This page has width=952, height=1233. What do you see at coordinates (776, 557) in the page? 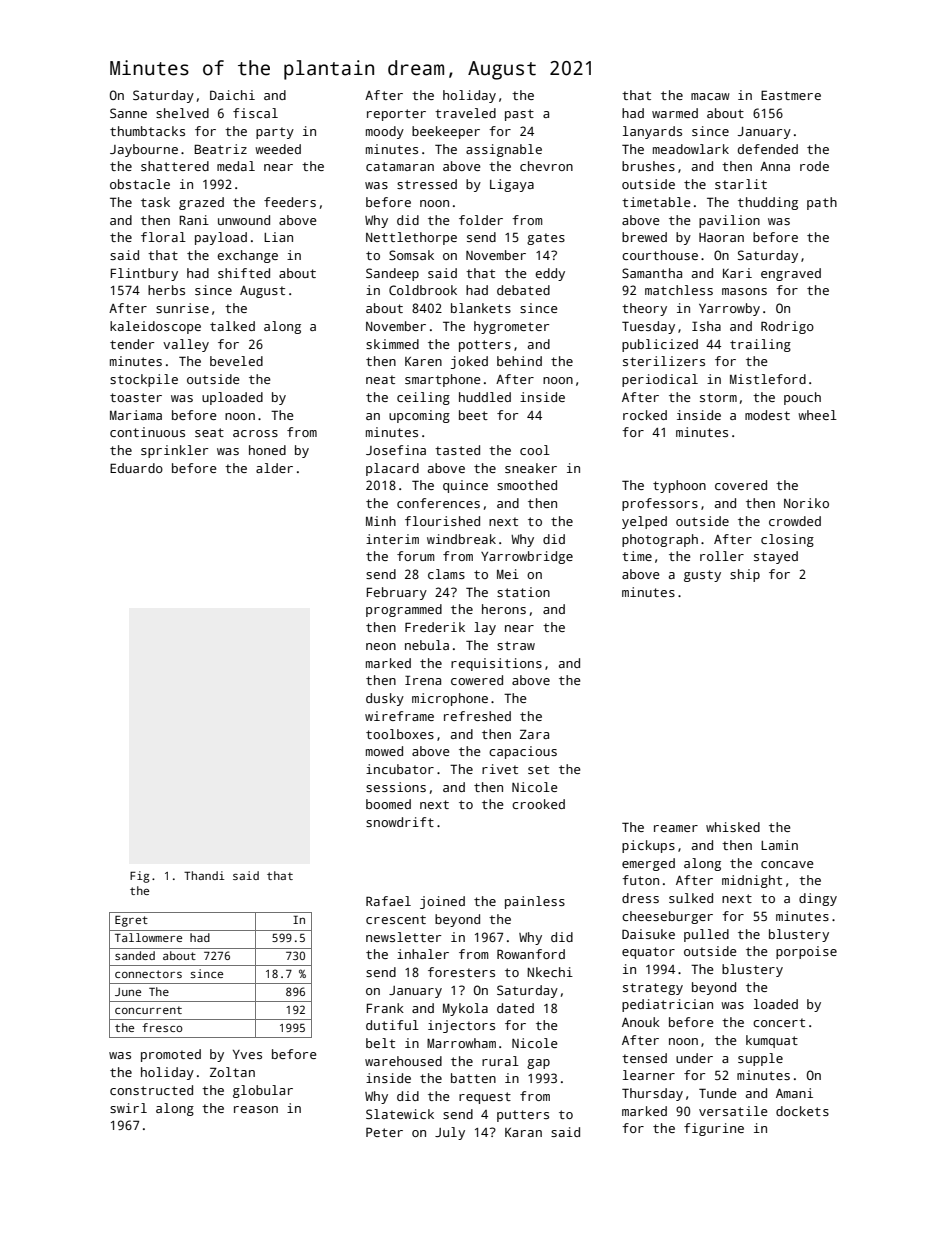
I see `stayed` at bounding box center [776, 557].
